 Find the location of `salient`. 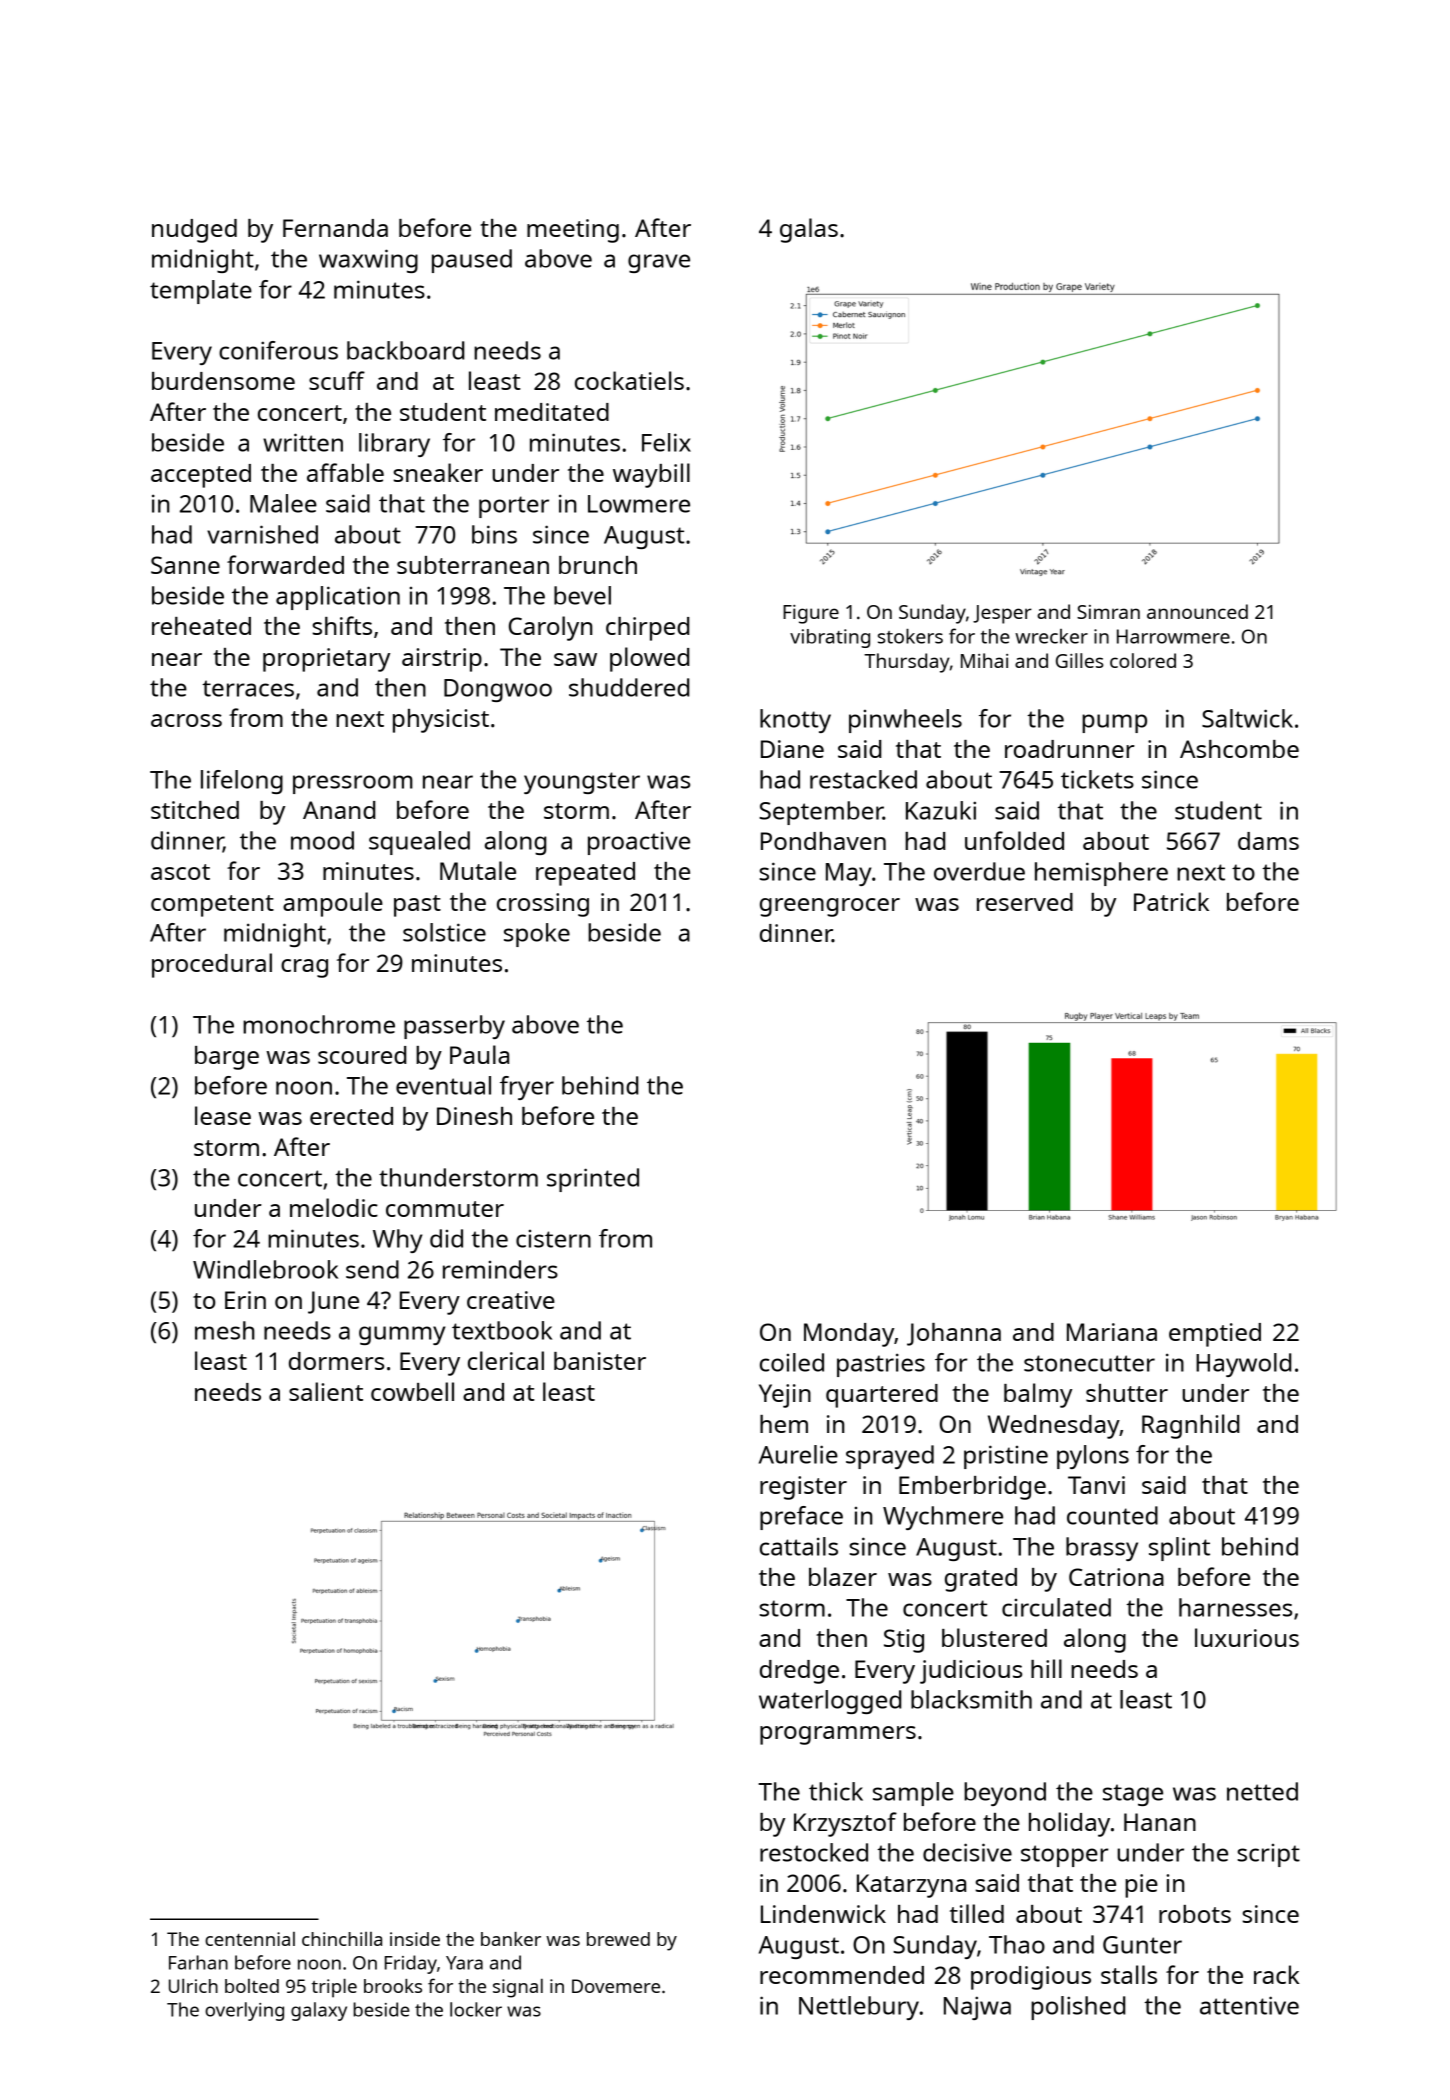

salient is located at coordinates (326, 1391).
